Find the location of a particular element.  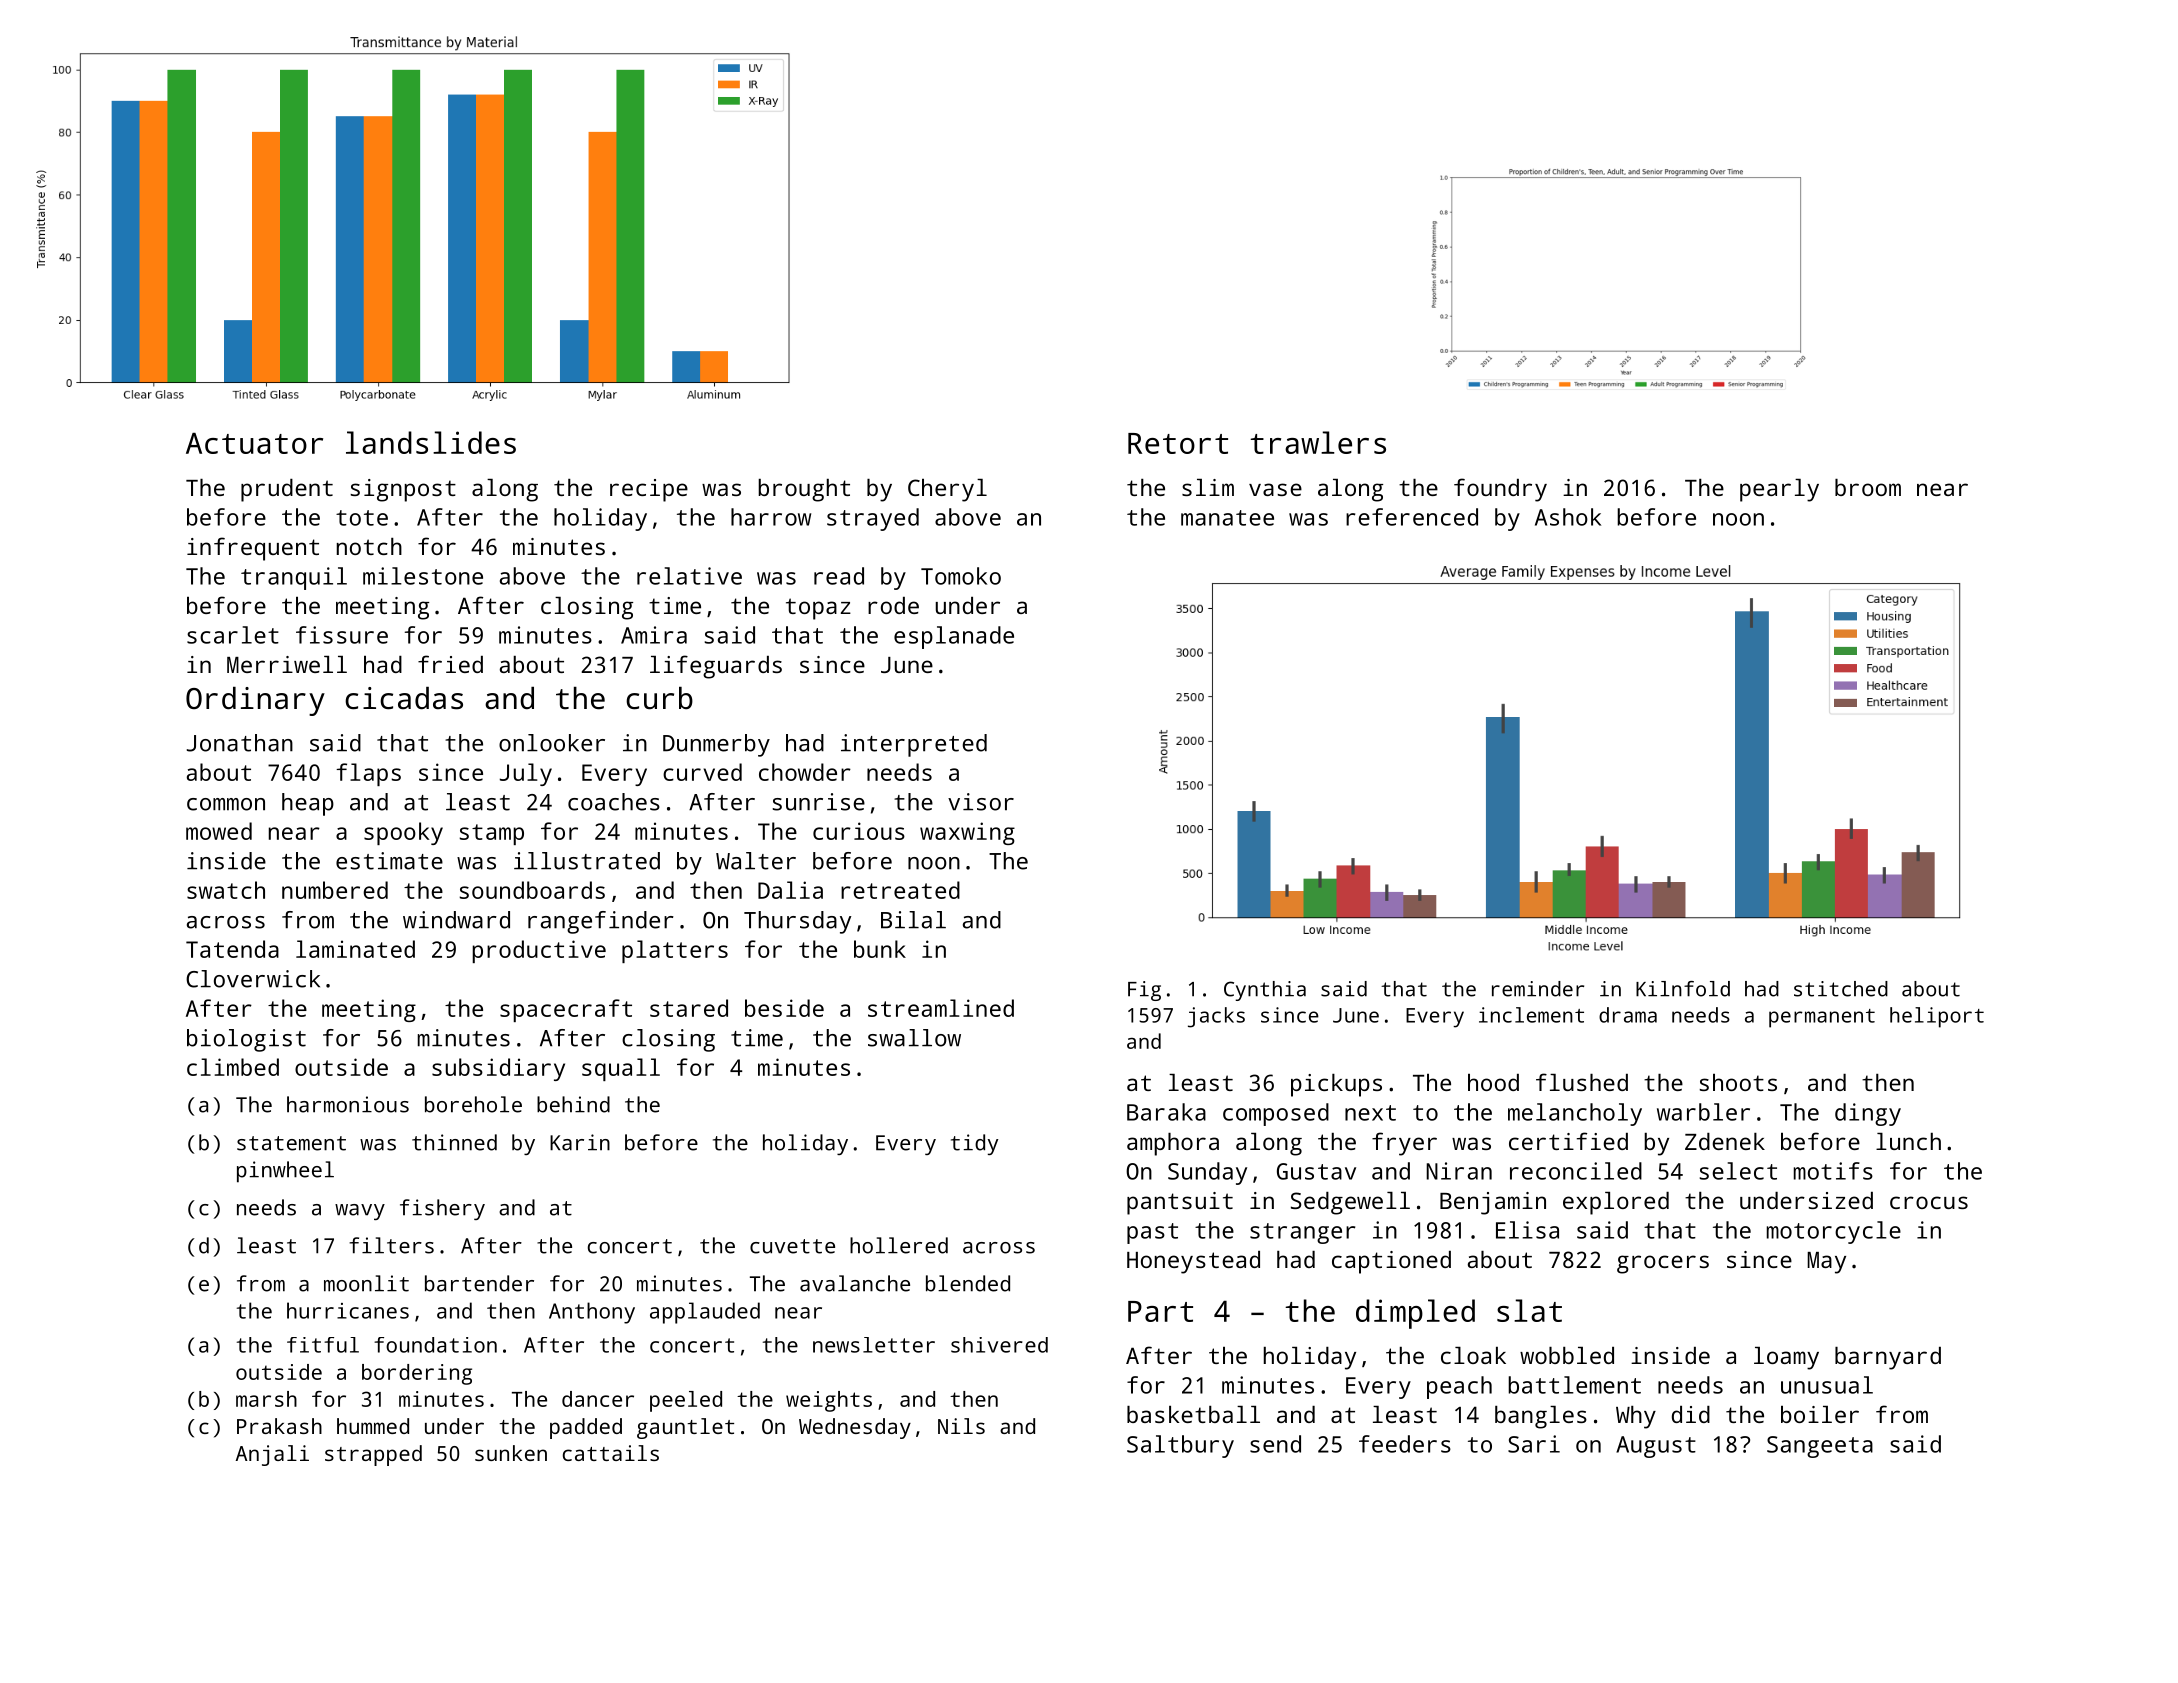

stitched is located at coordinates (1841, 989).
